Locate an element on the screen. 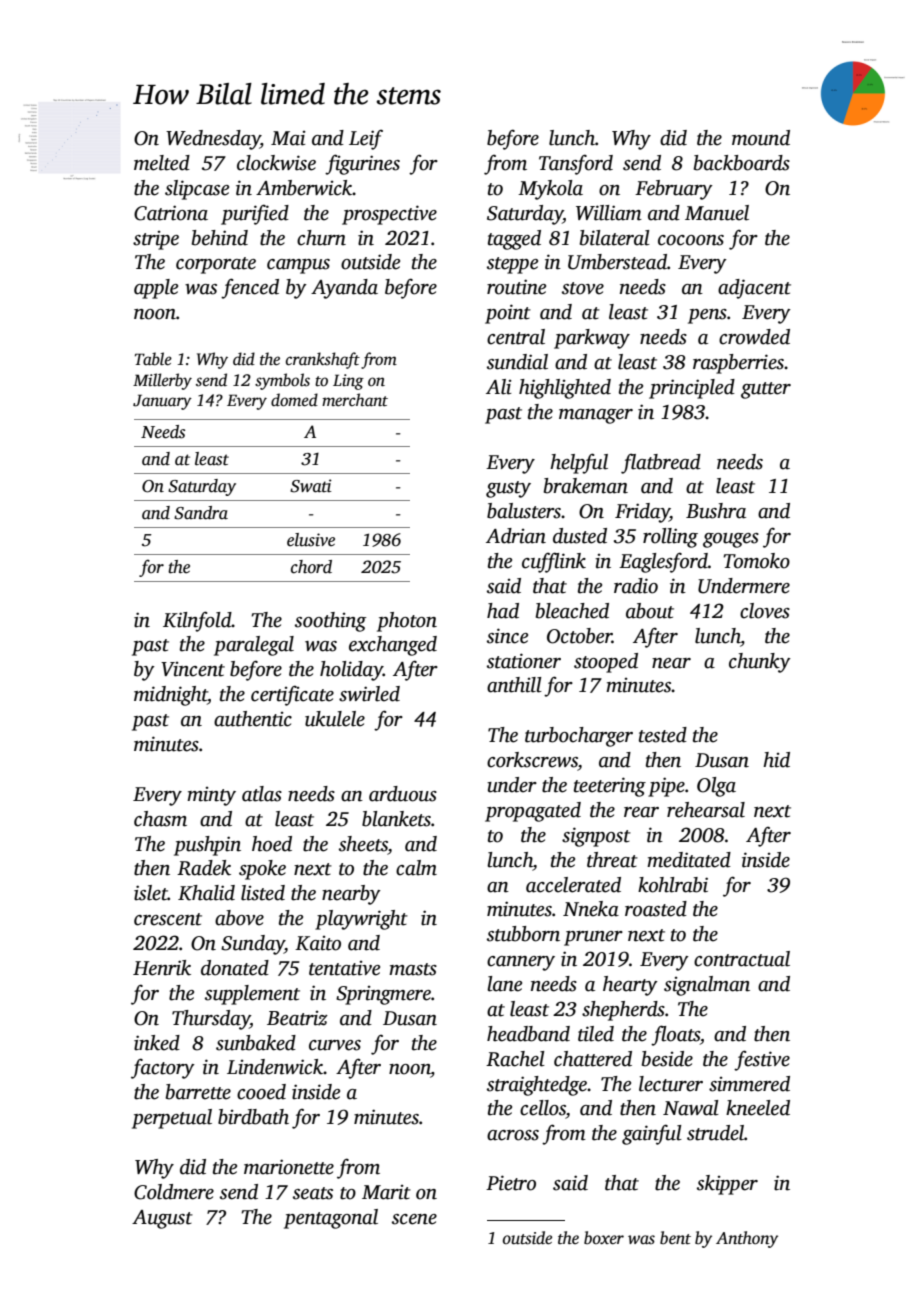  pentagonal is located at coordinates (331, 1219).
